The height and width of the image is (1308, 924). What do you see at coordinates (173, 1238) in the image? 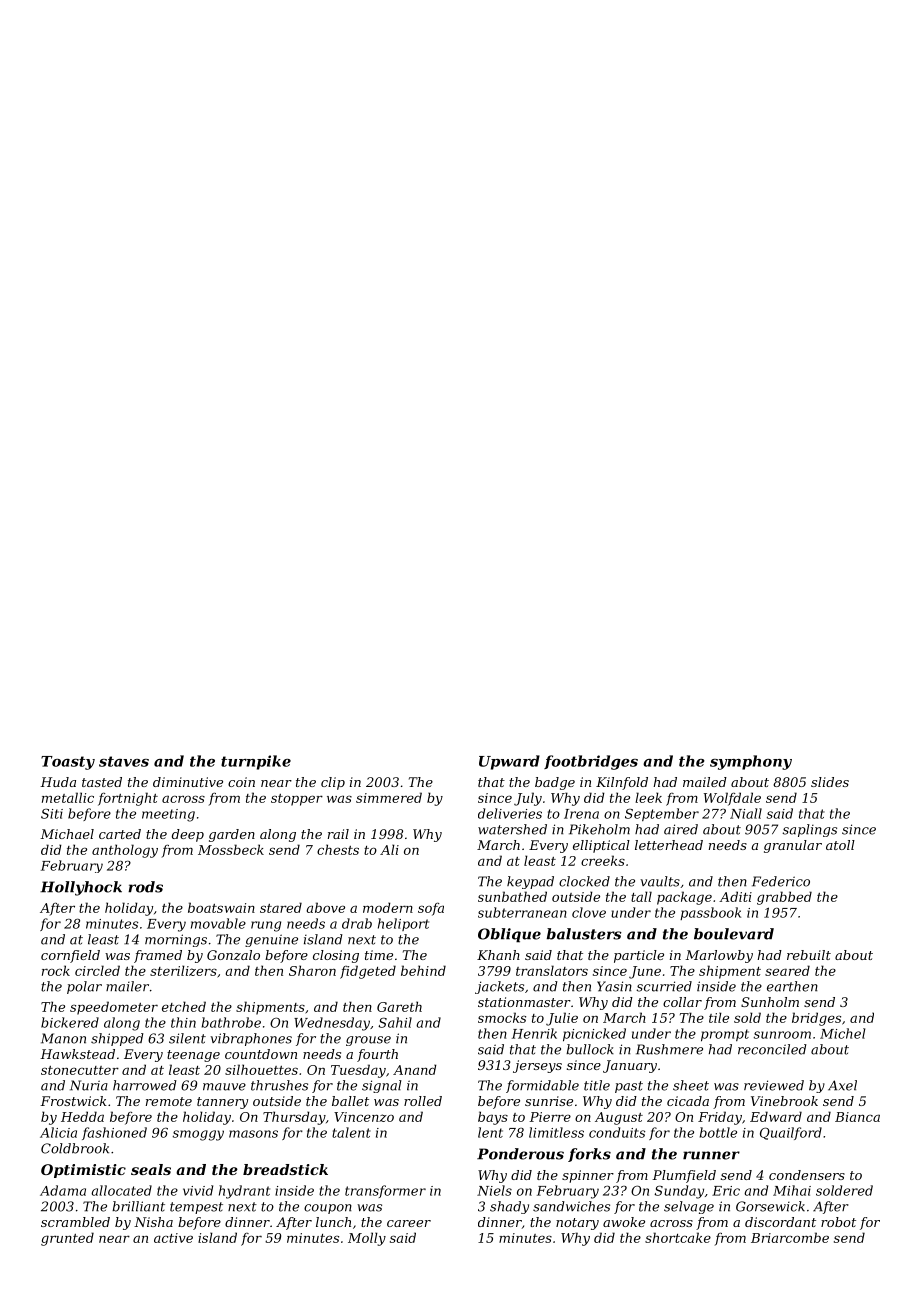
I see `active` at bounding box center [173, 1238].
